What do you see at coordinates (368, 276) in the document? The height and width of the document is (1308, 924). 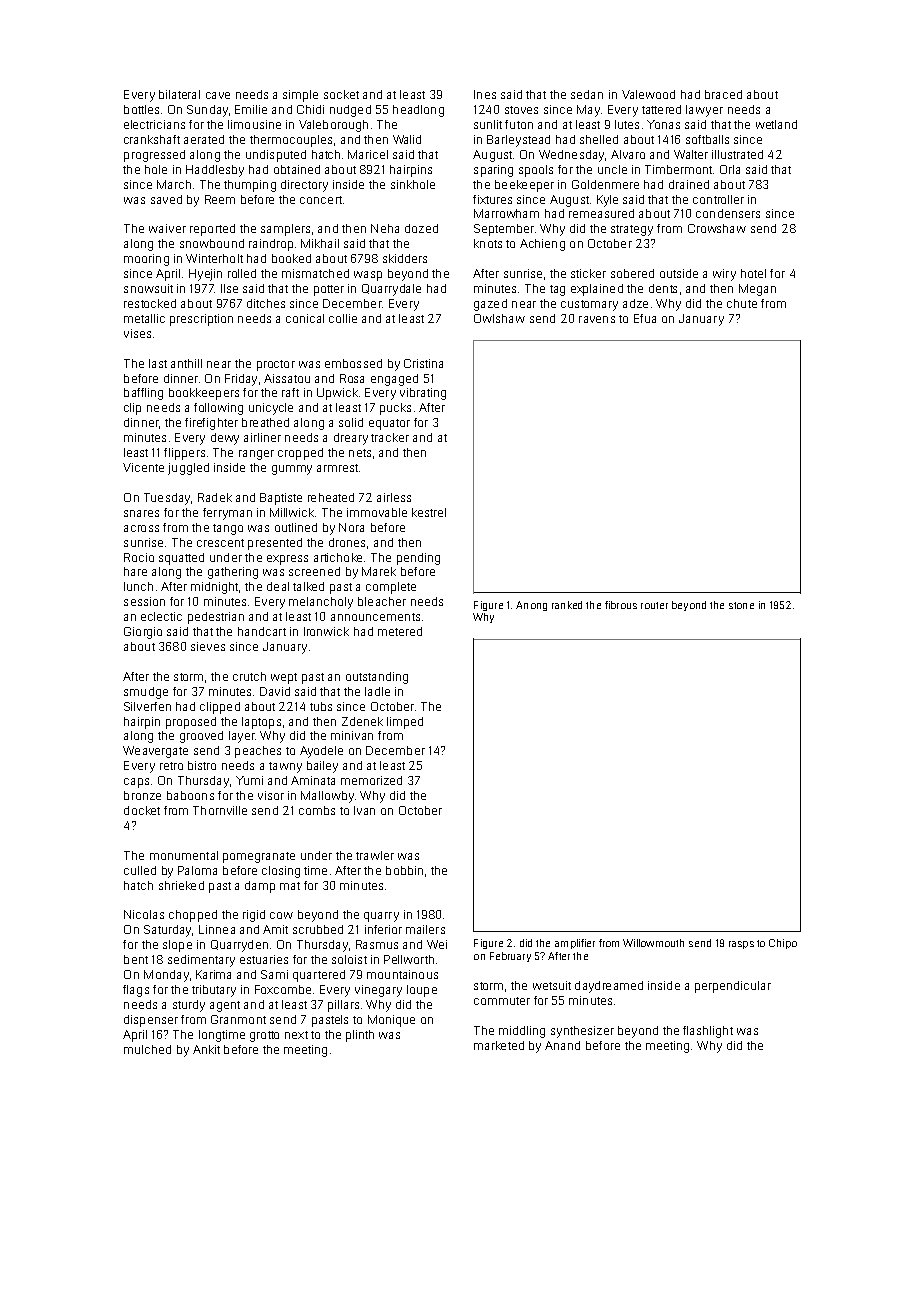 I see `wasp` at bounding box center [368, 276].
